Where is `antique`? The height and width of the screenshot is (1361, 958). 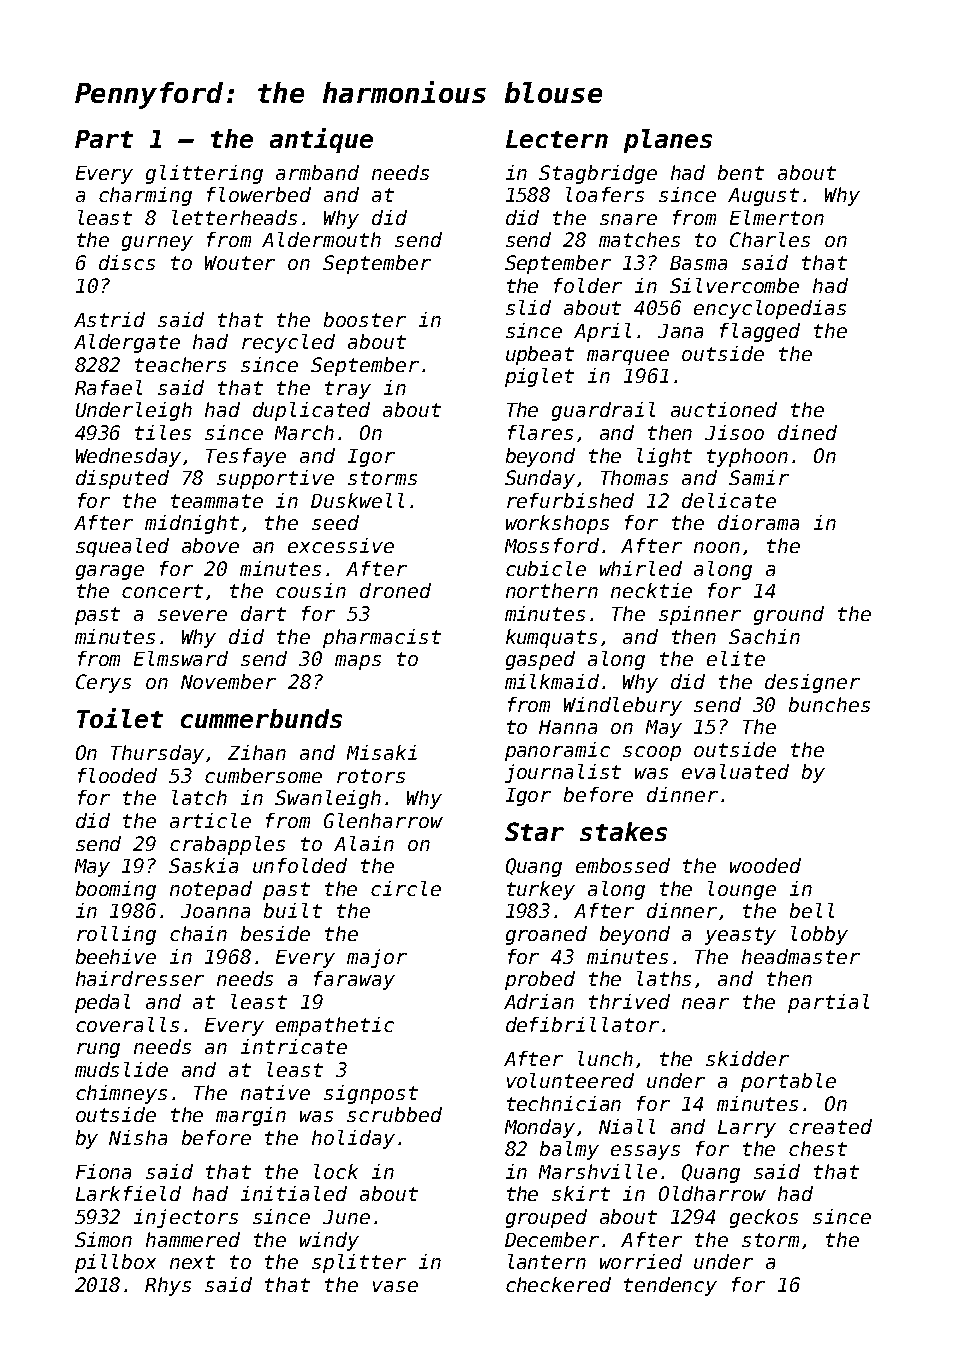 antique is located at coordinates (321, 140).
